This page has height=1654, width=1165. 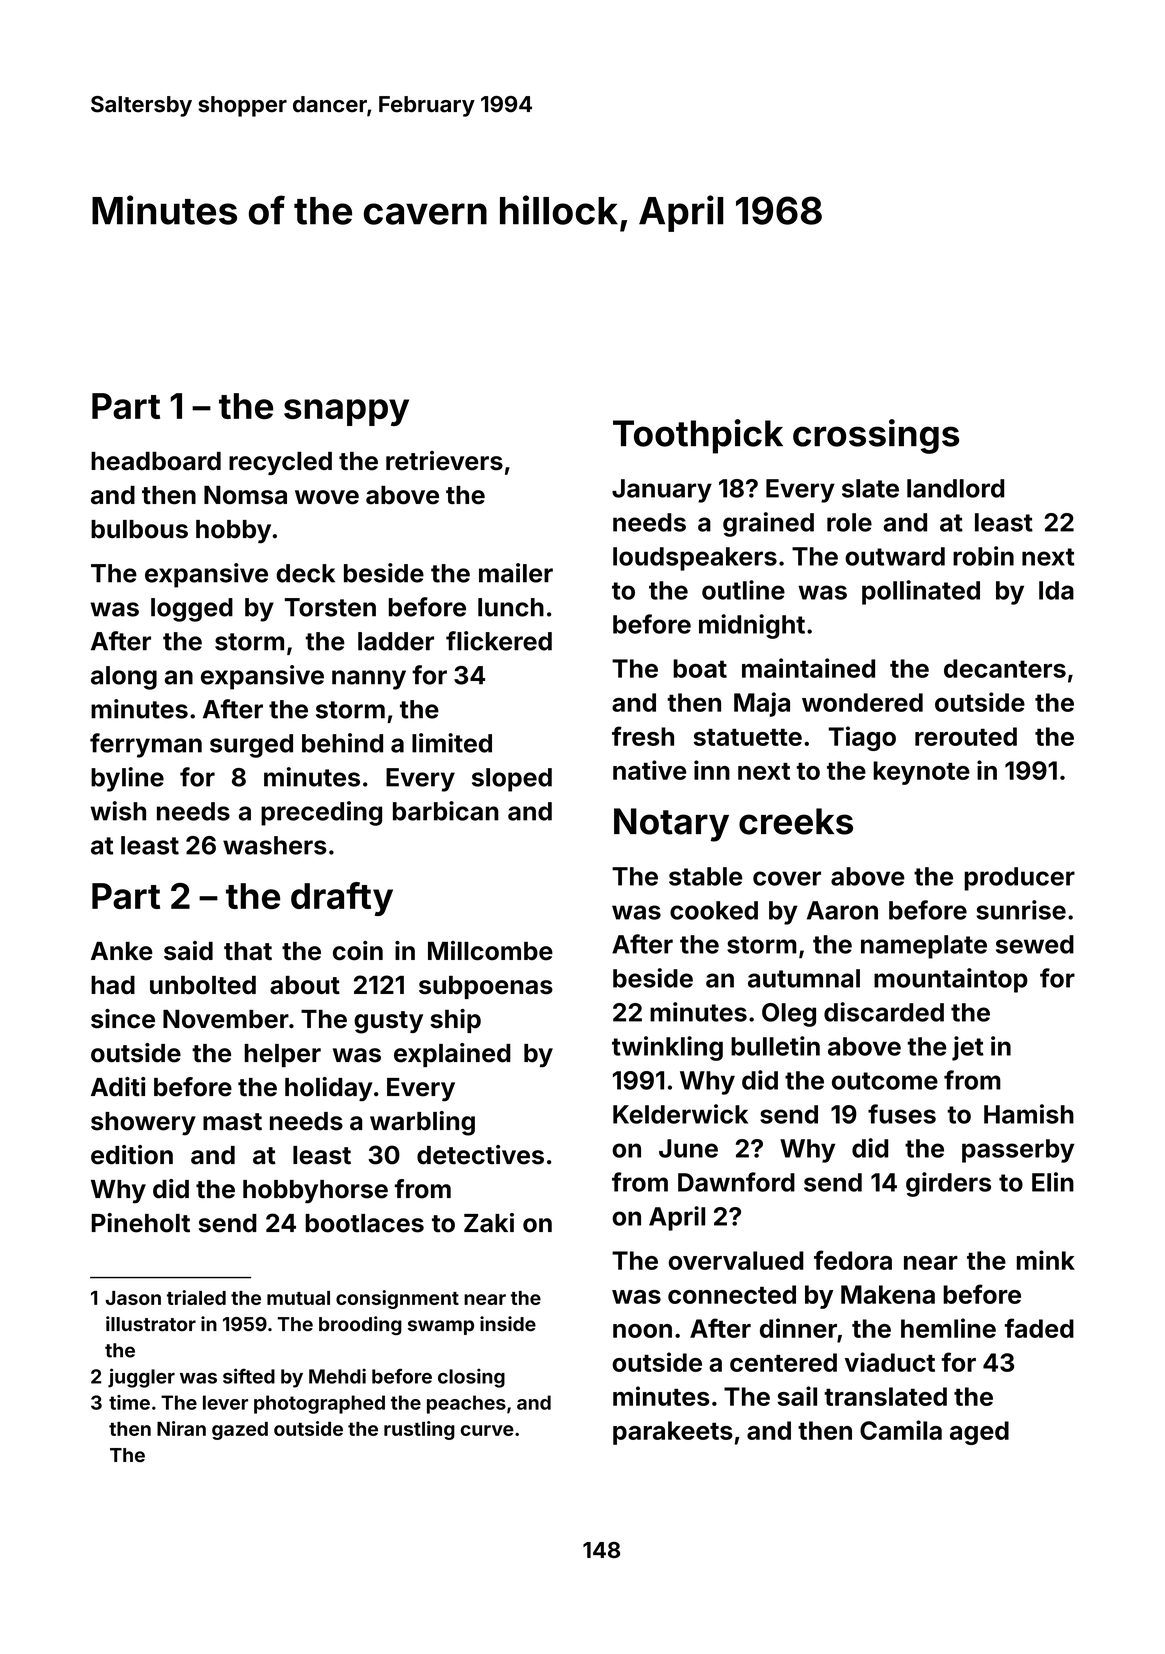 I want to click on aged, so click(x=979, y=1433).
